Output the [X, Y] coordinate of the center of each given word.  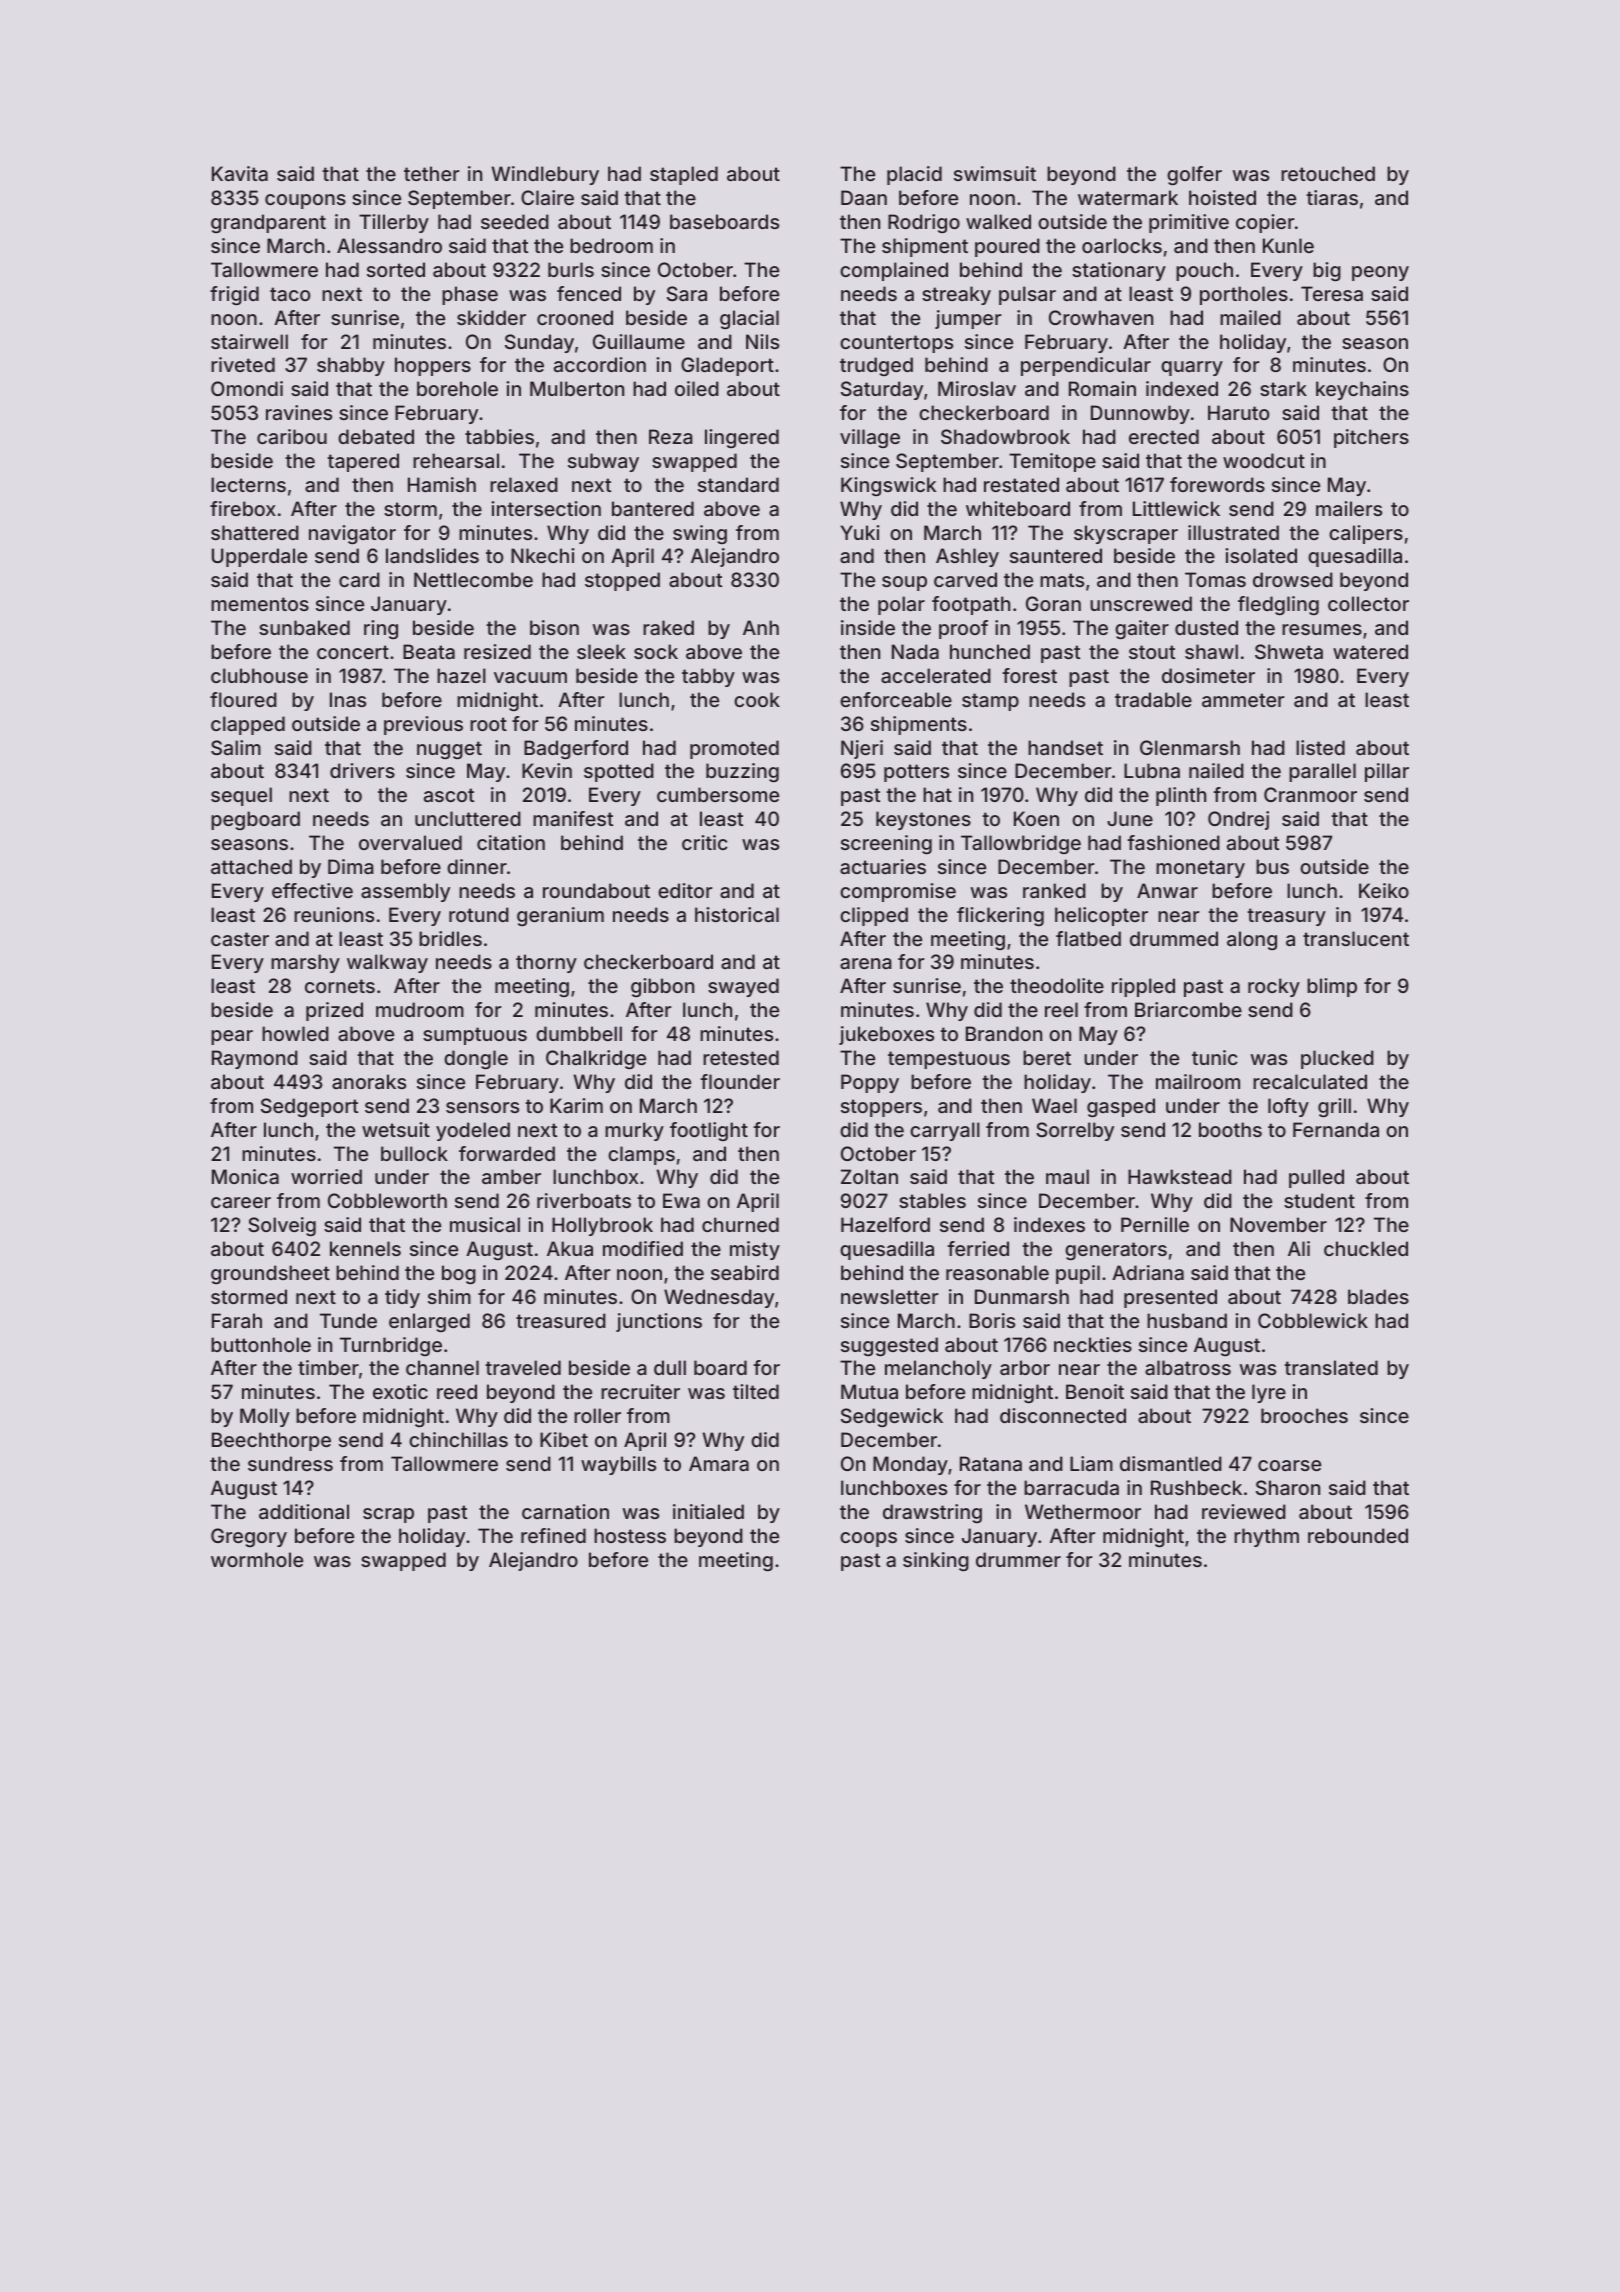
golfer [1194, 175]
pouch [1204, 271]
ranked [1054, 890]
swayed [743, 987]
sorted [396, 269]
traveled [523, 1367]
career [241, 1202]
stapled [684, 175]
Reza [671, 436]
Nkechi [543, 555]
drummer [1018, 1559]
